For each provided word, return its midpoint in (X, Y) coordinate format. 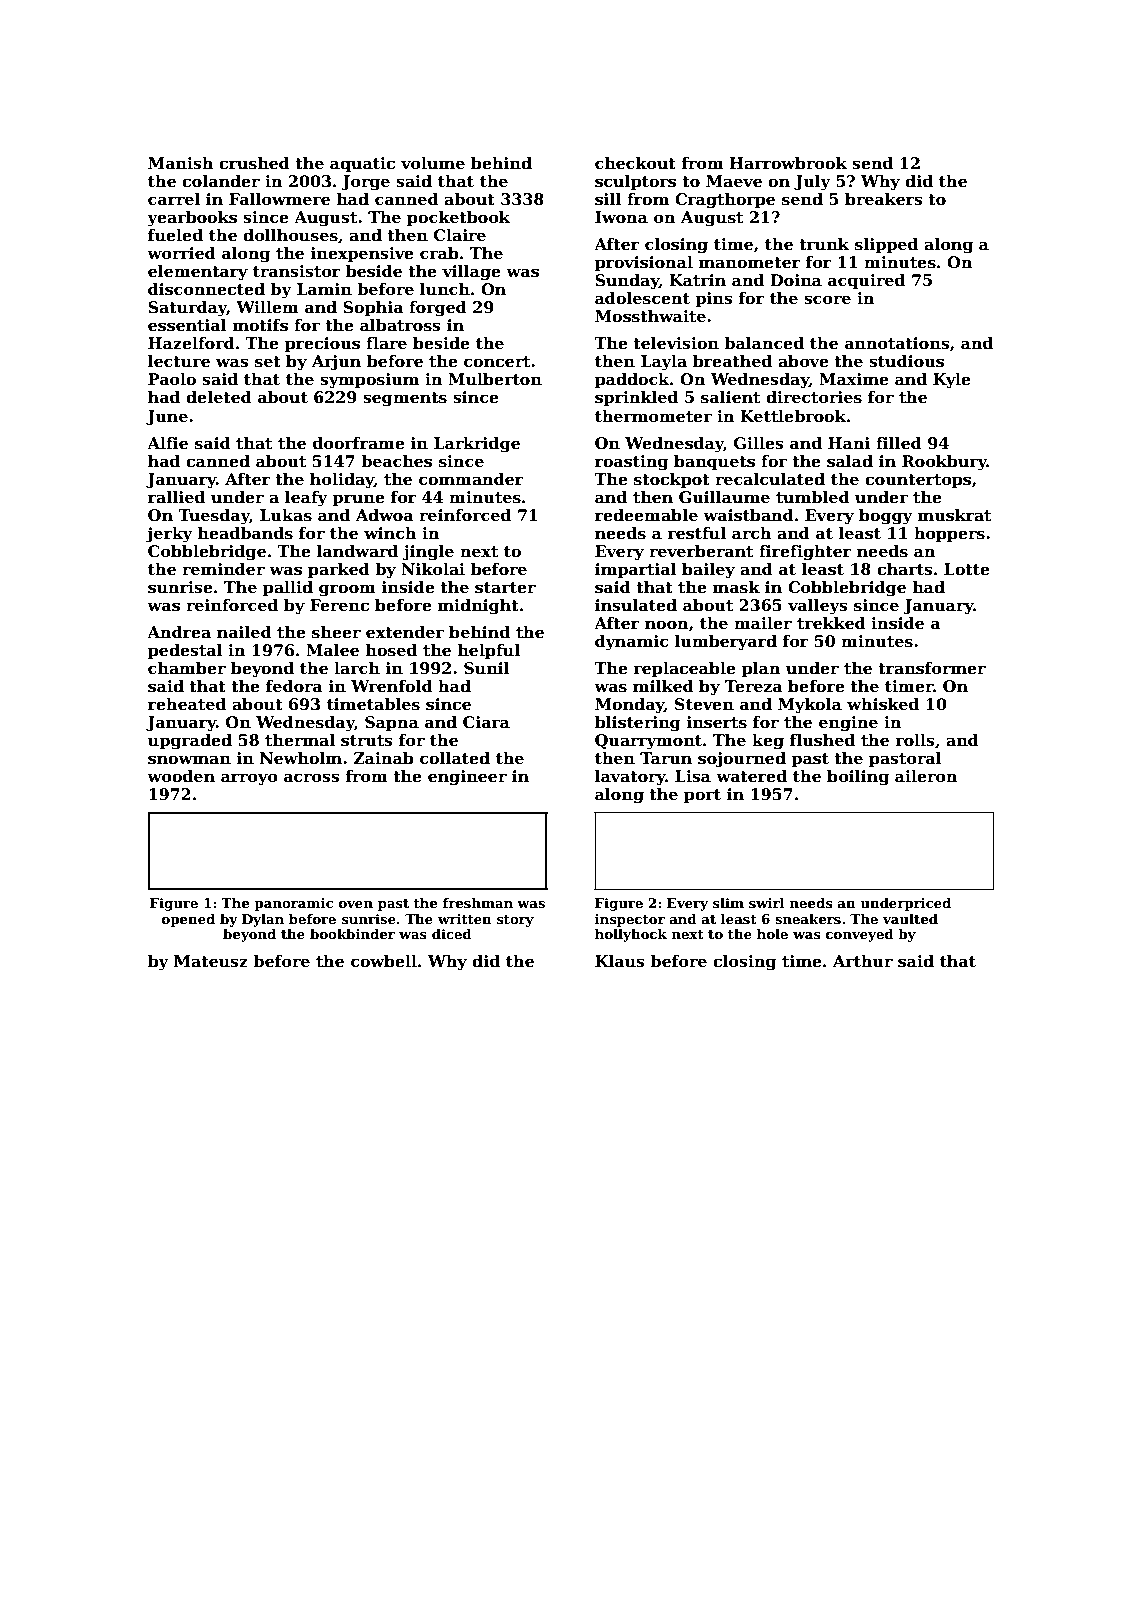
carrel (174, 199)
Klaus (620, 961)
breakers (884, 199)
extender (405, 632)
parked (339, 571)
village (471, 273)
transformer (932, 668)
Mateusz (211, 961)
